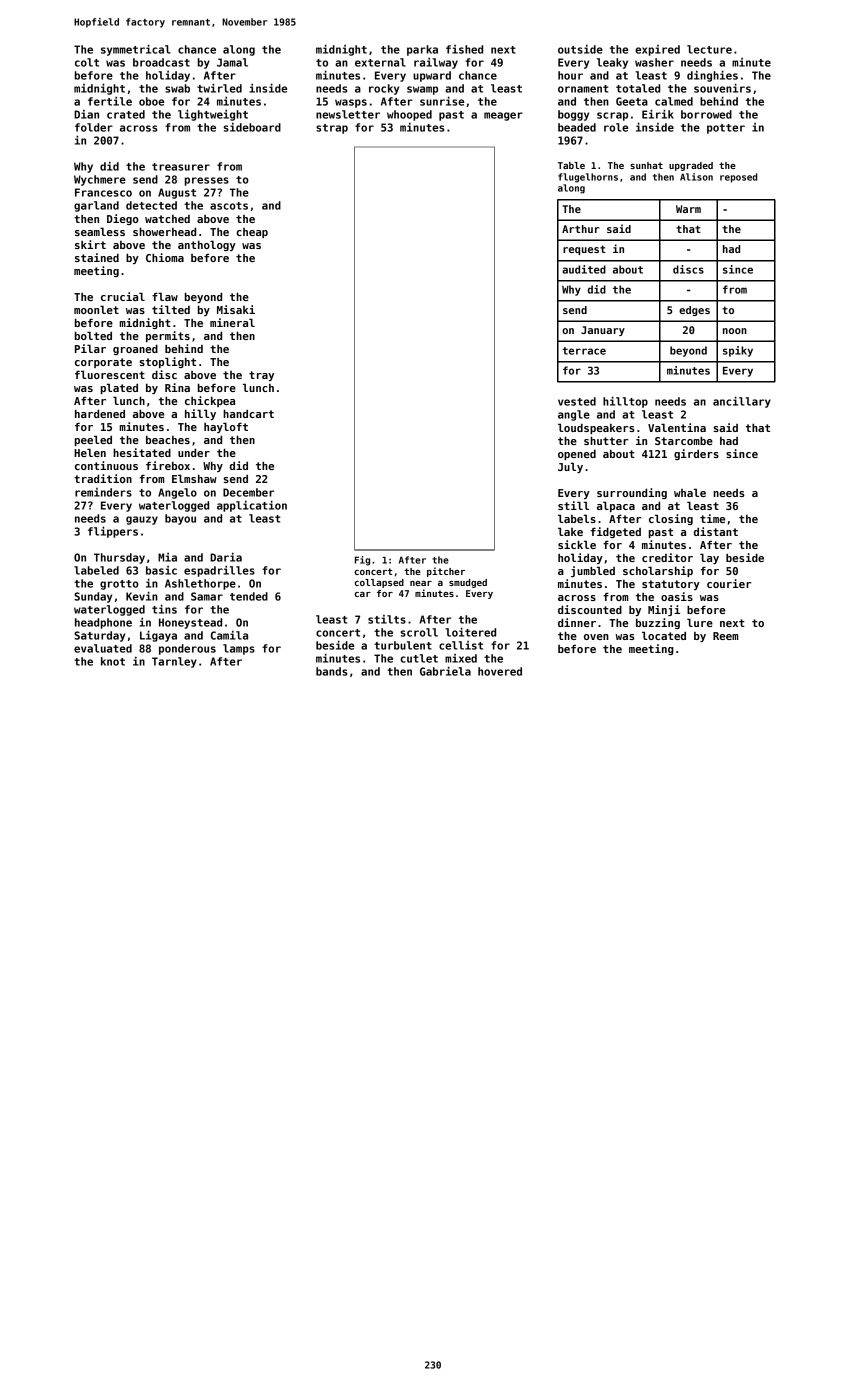 Image resolution: width=849 pixels, height=1400 pixels. What do you see at coordinates (664, 635) in the screenshot?
I see `located` at bounding box center [664, 635].
